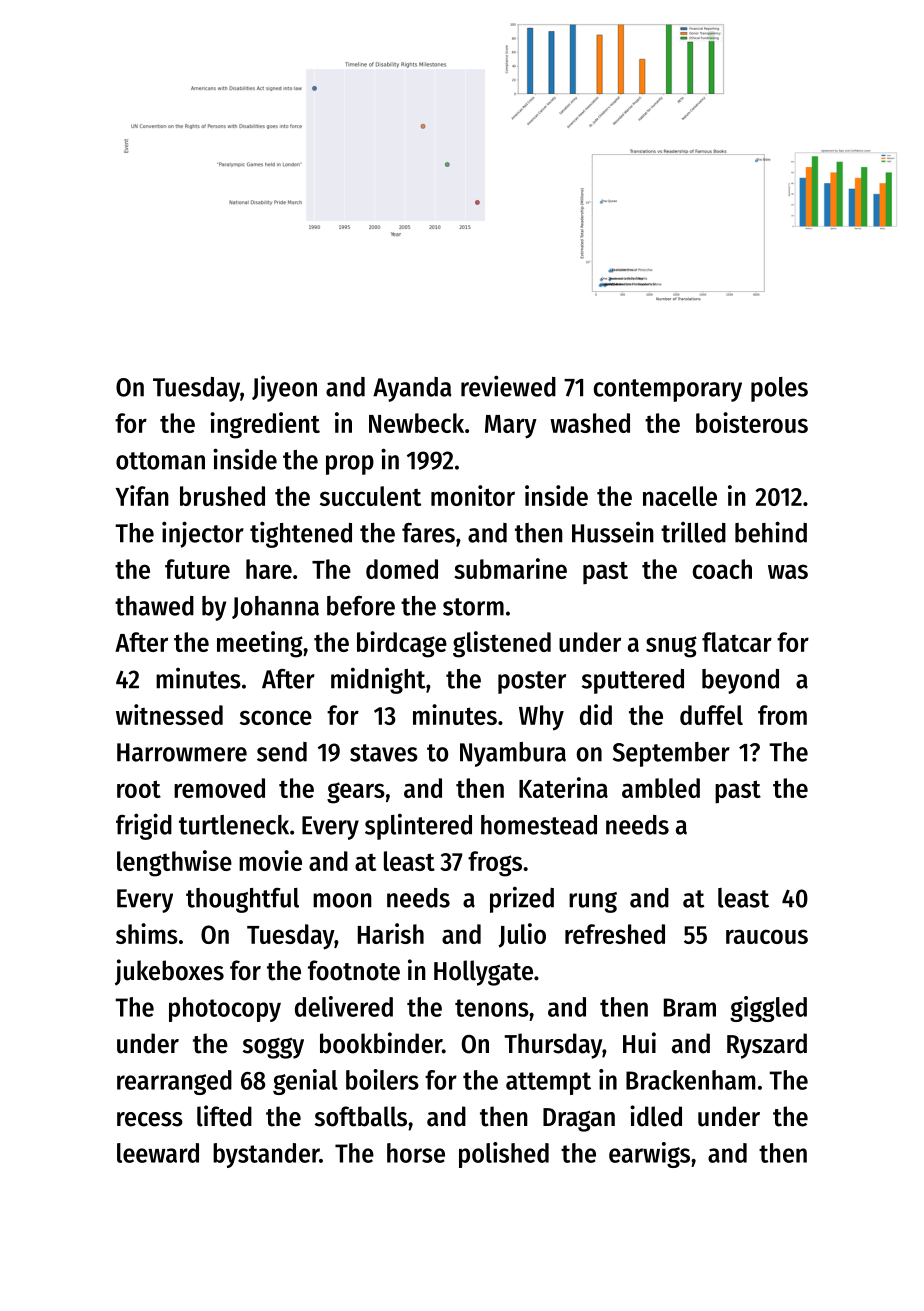 The width and height of the screenshot is (924, 1311). What do you see at coordinates (671, 647) in the screenshot?
I see `snug` at bounding box center [671, 647].
